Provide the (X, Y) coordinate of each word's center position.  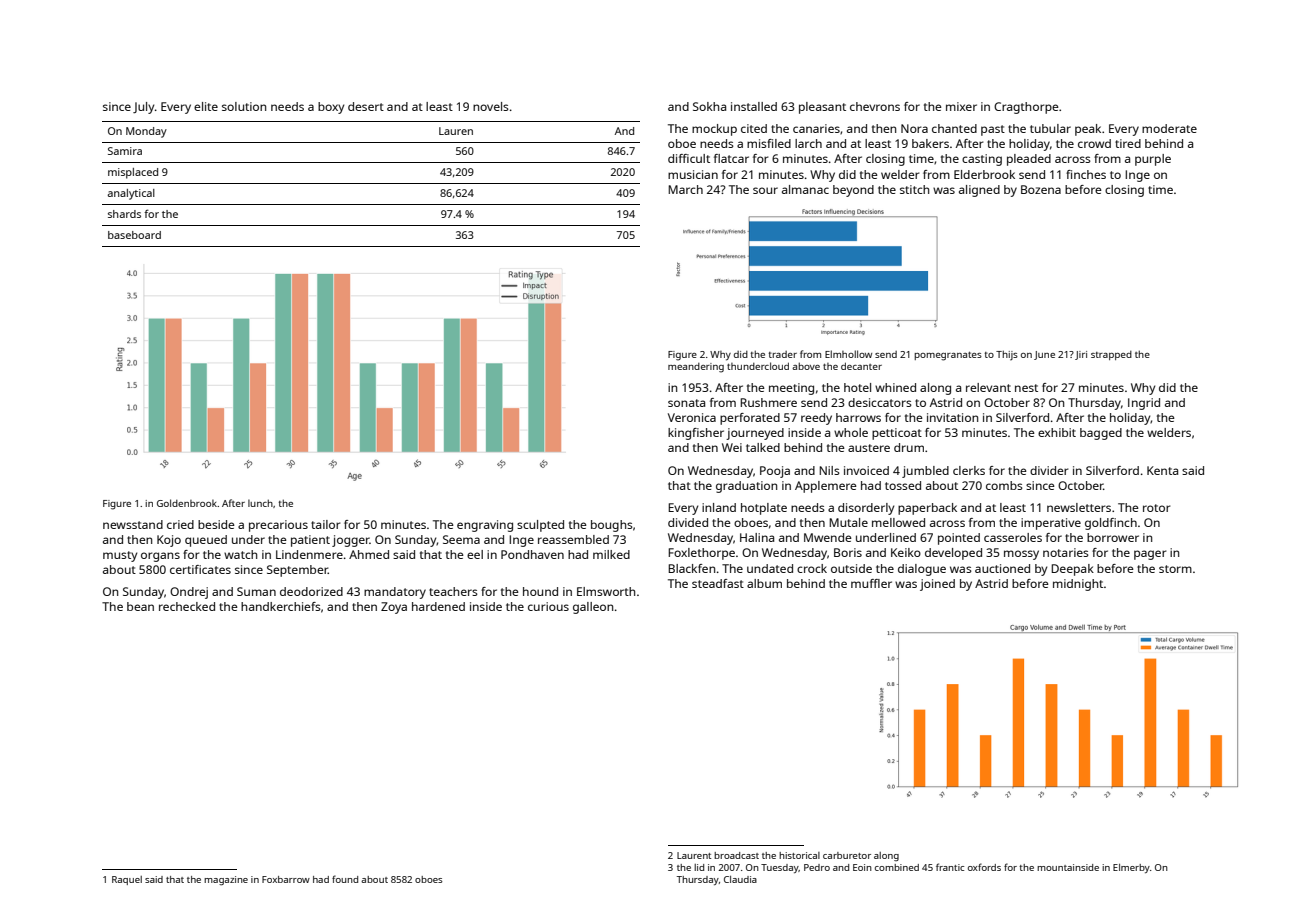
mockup (714, 130)
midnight (1078, 585)
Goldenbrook (187, 503)
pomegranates (948, 356)
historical (799, 855)
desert (366, 106)
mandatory (395, 593)
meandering (696, 368)
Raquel (127, 880)
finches (1086, 174)
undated (770, 568)
